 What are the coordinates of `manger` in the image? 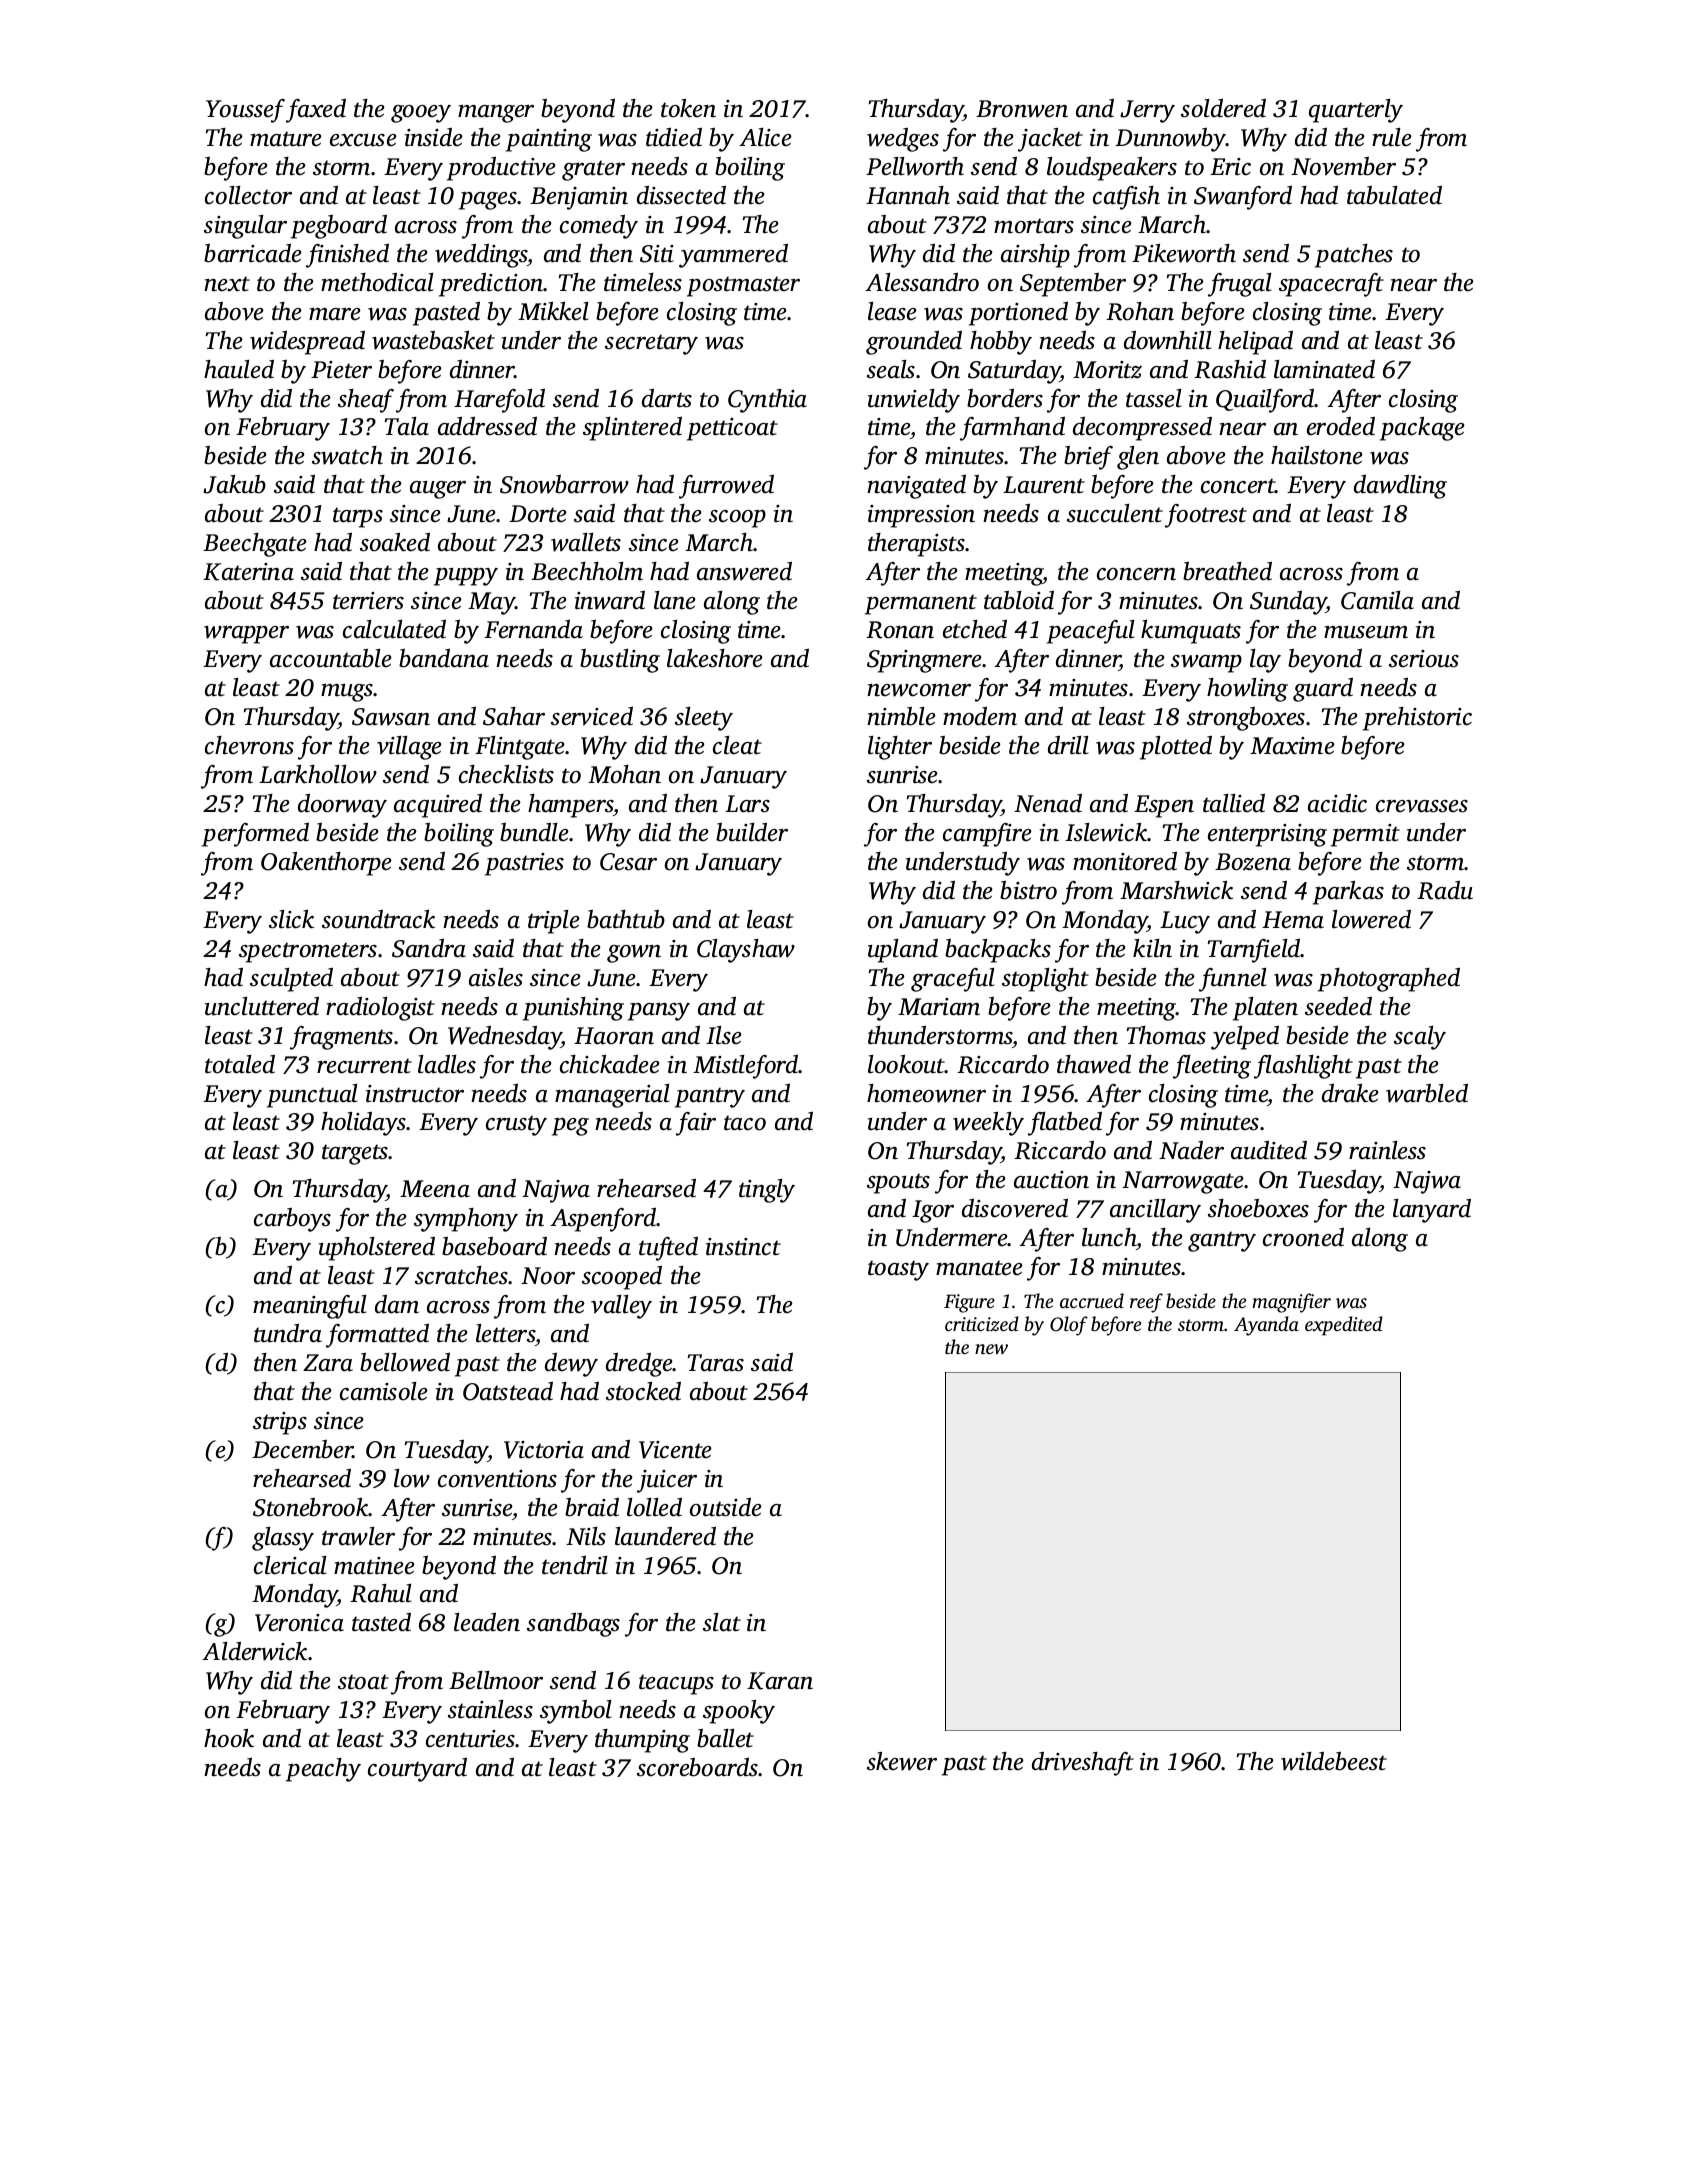 It's located at (496, 114).
